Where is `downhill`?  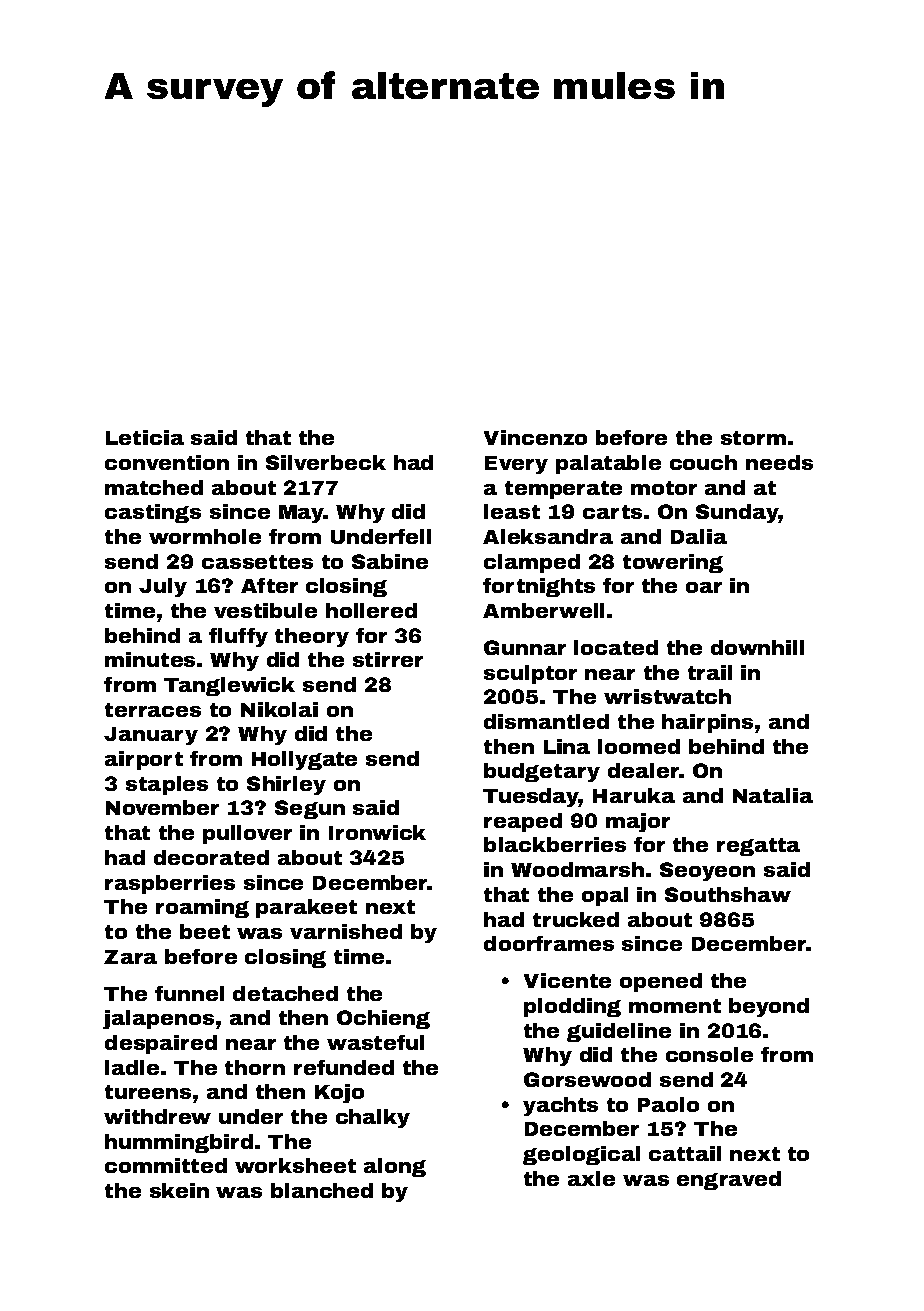
downhill is located at coordinates (757, 647).
